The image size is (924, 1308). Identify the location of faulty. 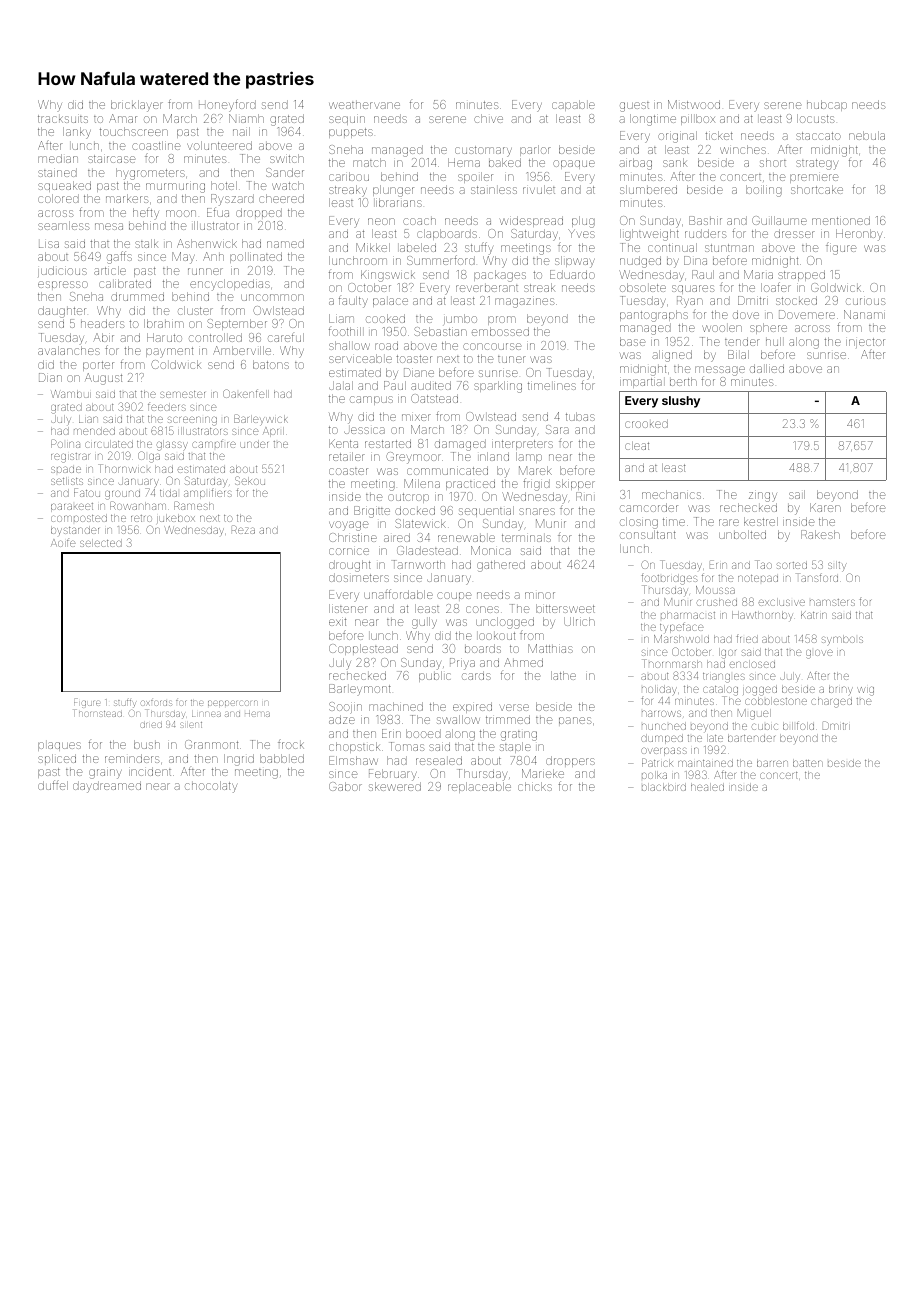
(353, 302).
